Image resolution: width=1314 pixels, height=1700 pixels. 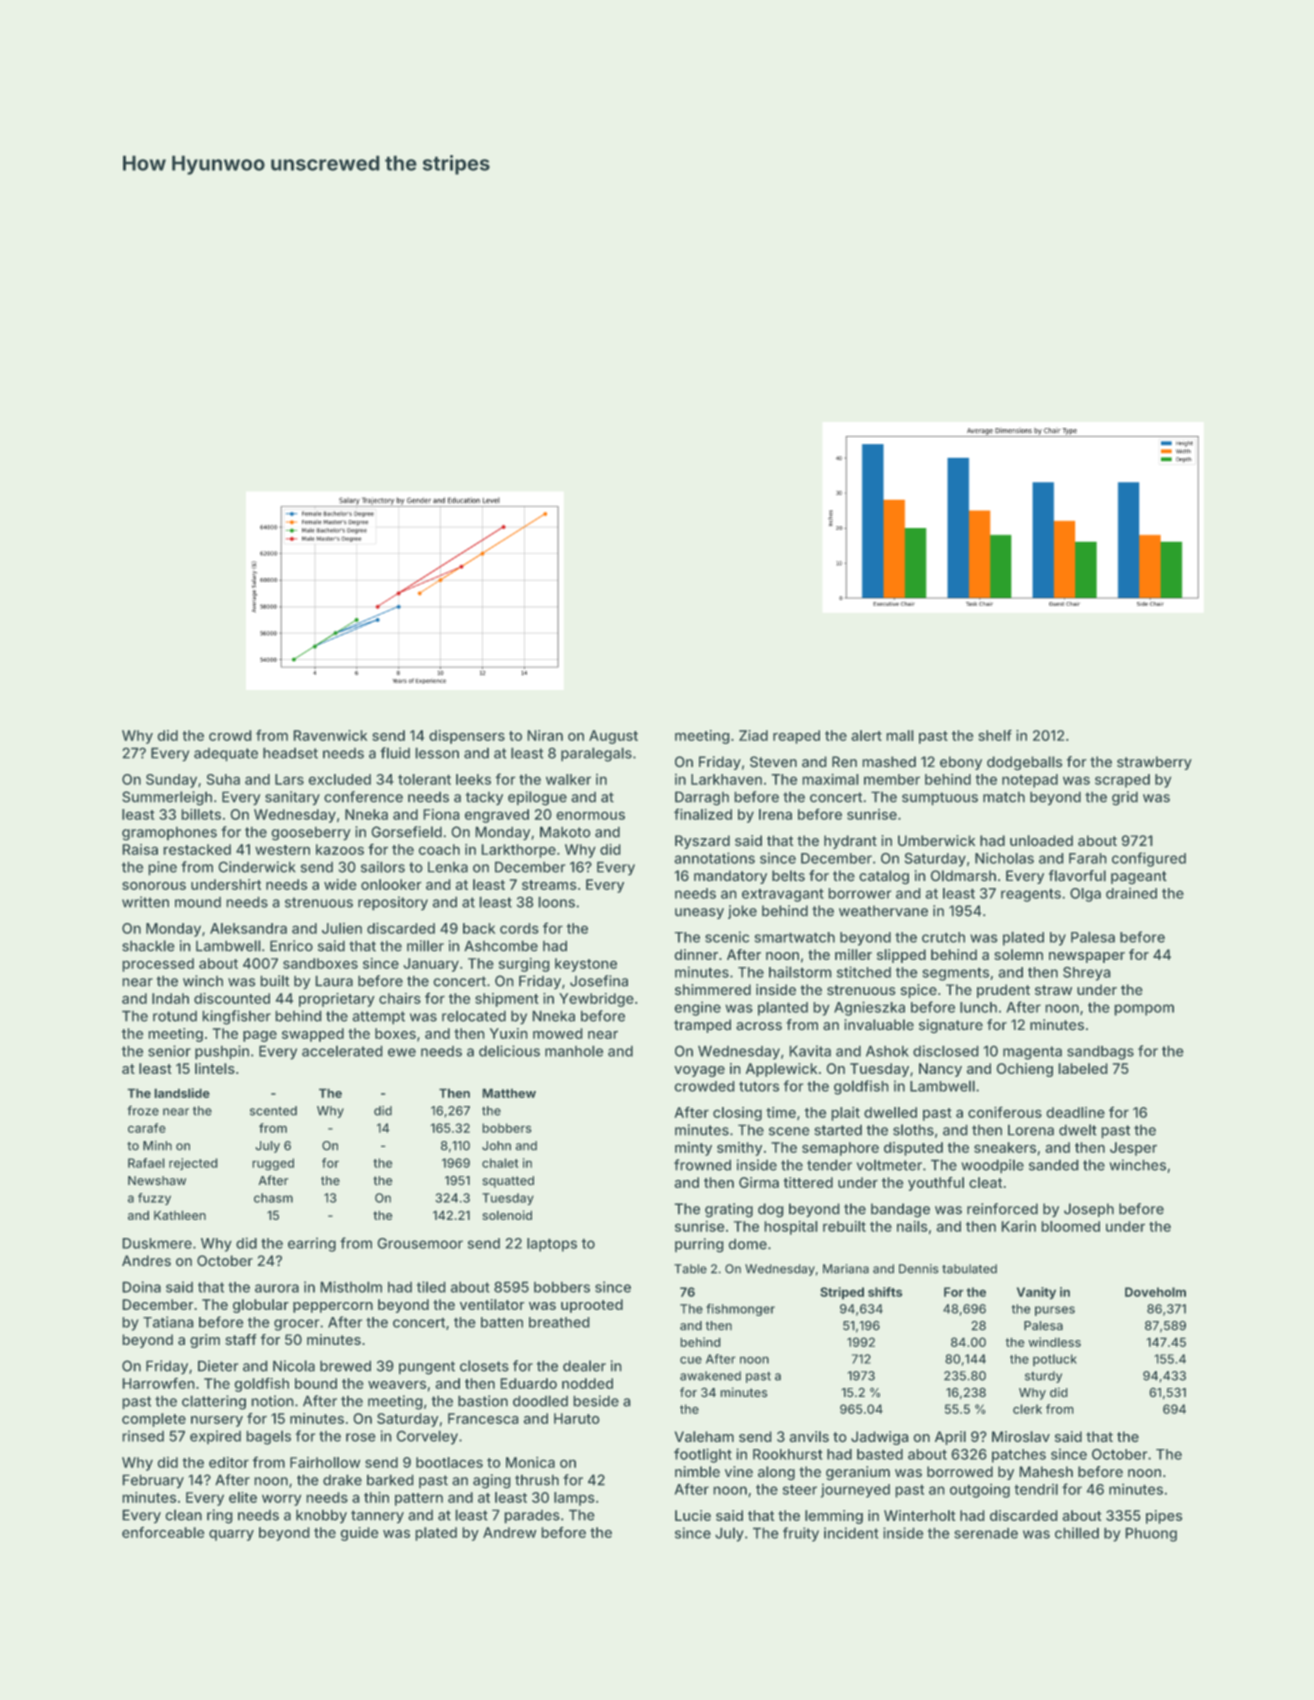 I want to click on pompom, so click(x=1144, y=1010).
